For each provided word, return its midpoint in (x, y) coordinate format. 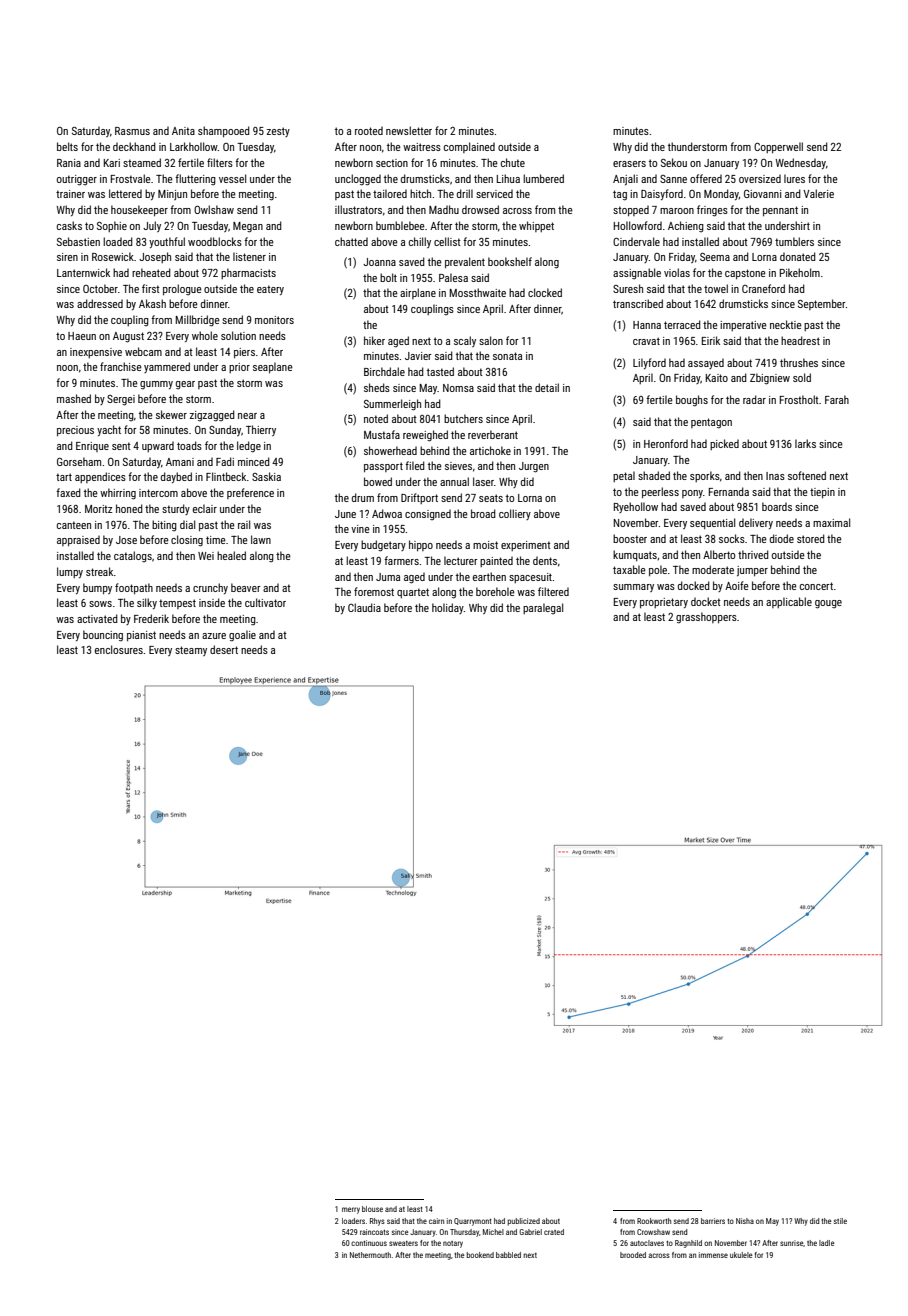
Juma (388, 577)
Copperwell (778, 147)
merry (351, 1210)
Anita (183, 131)
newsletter (409, 130)
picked (724, 444)
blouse (372, 1209)
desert (224, 649)
